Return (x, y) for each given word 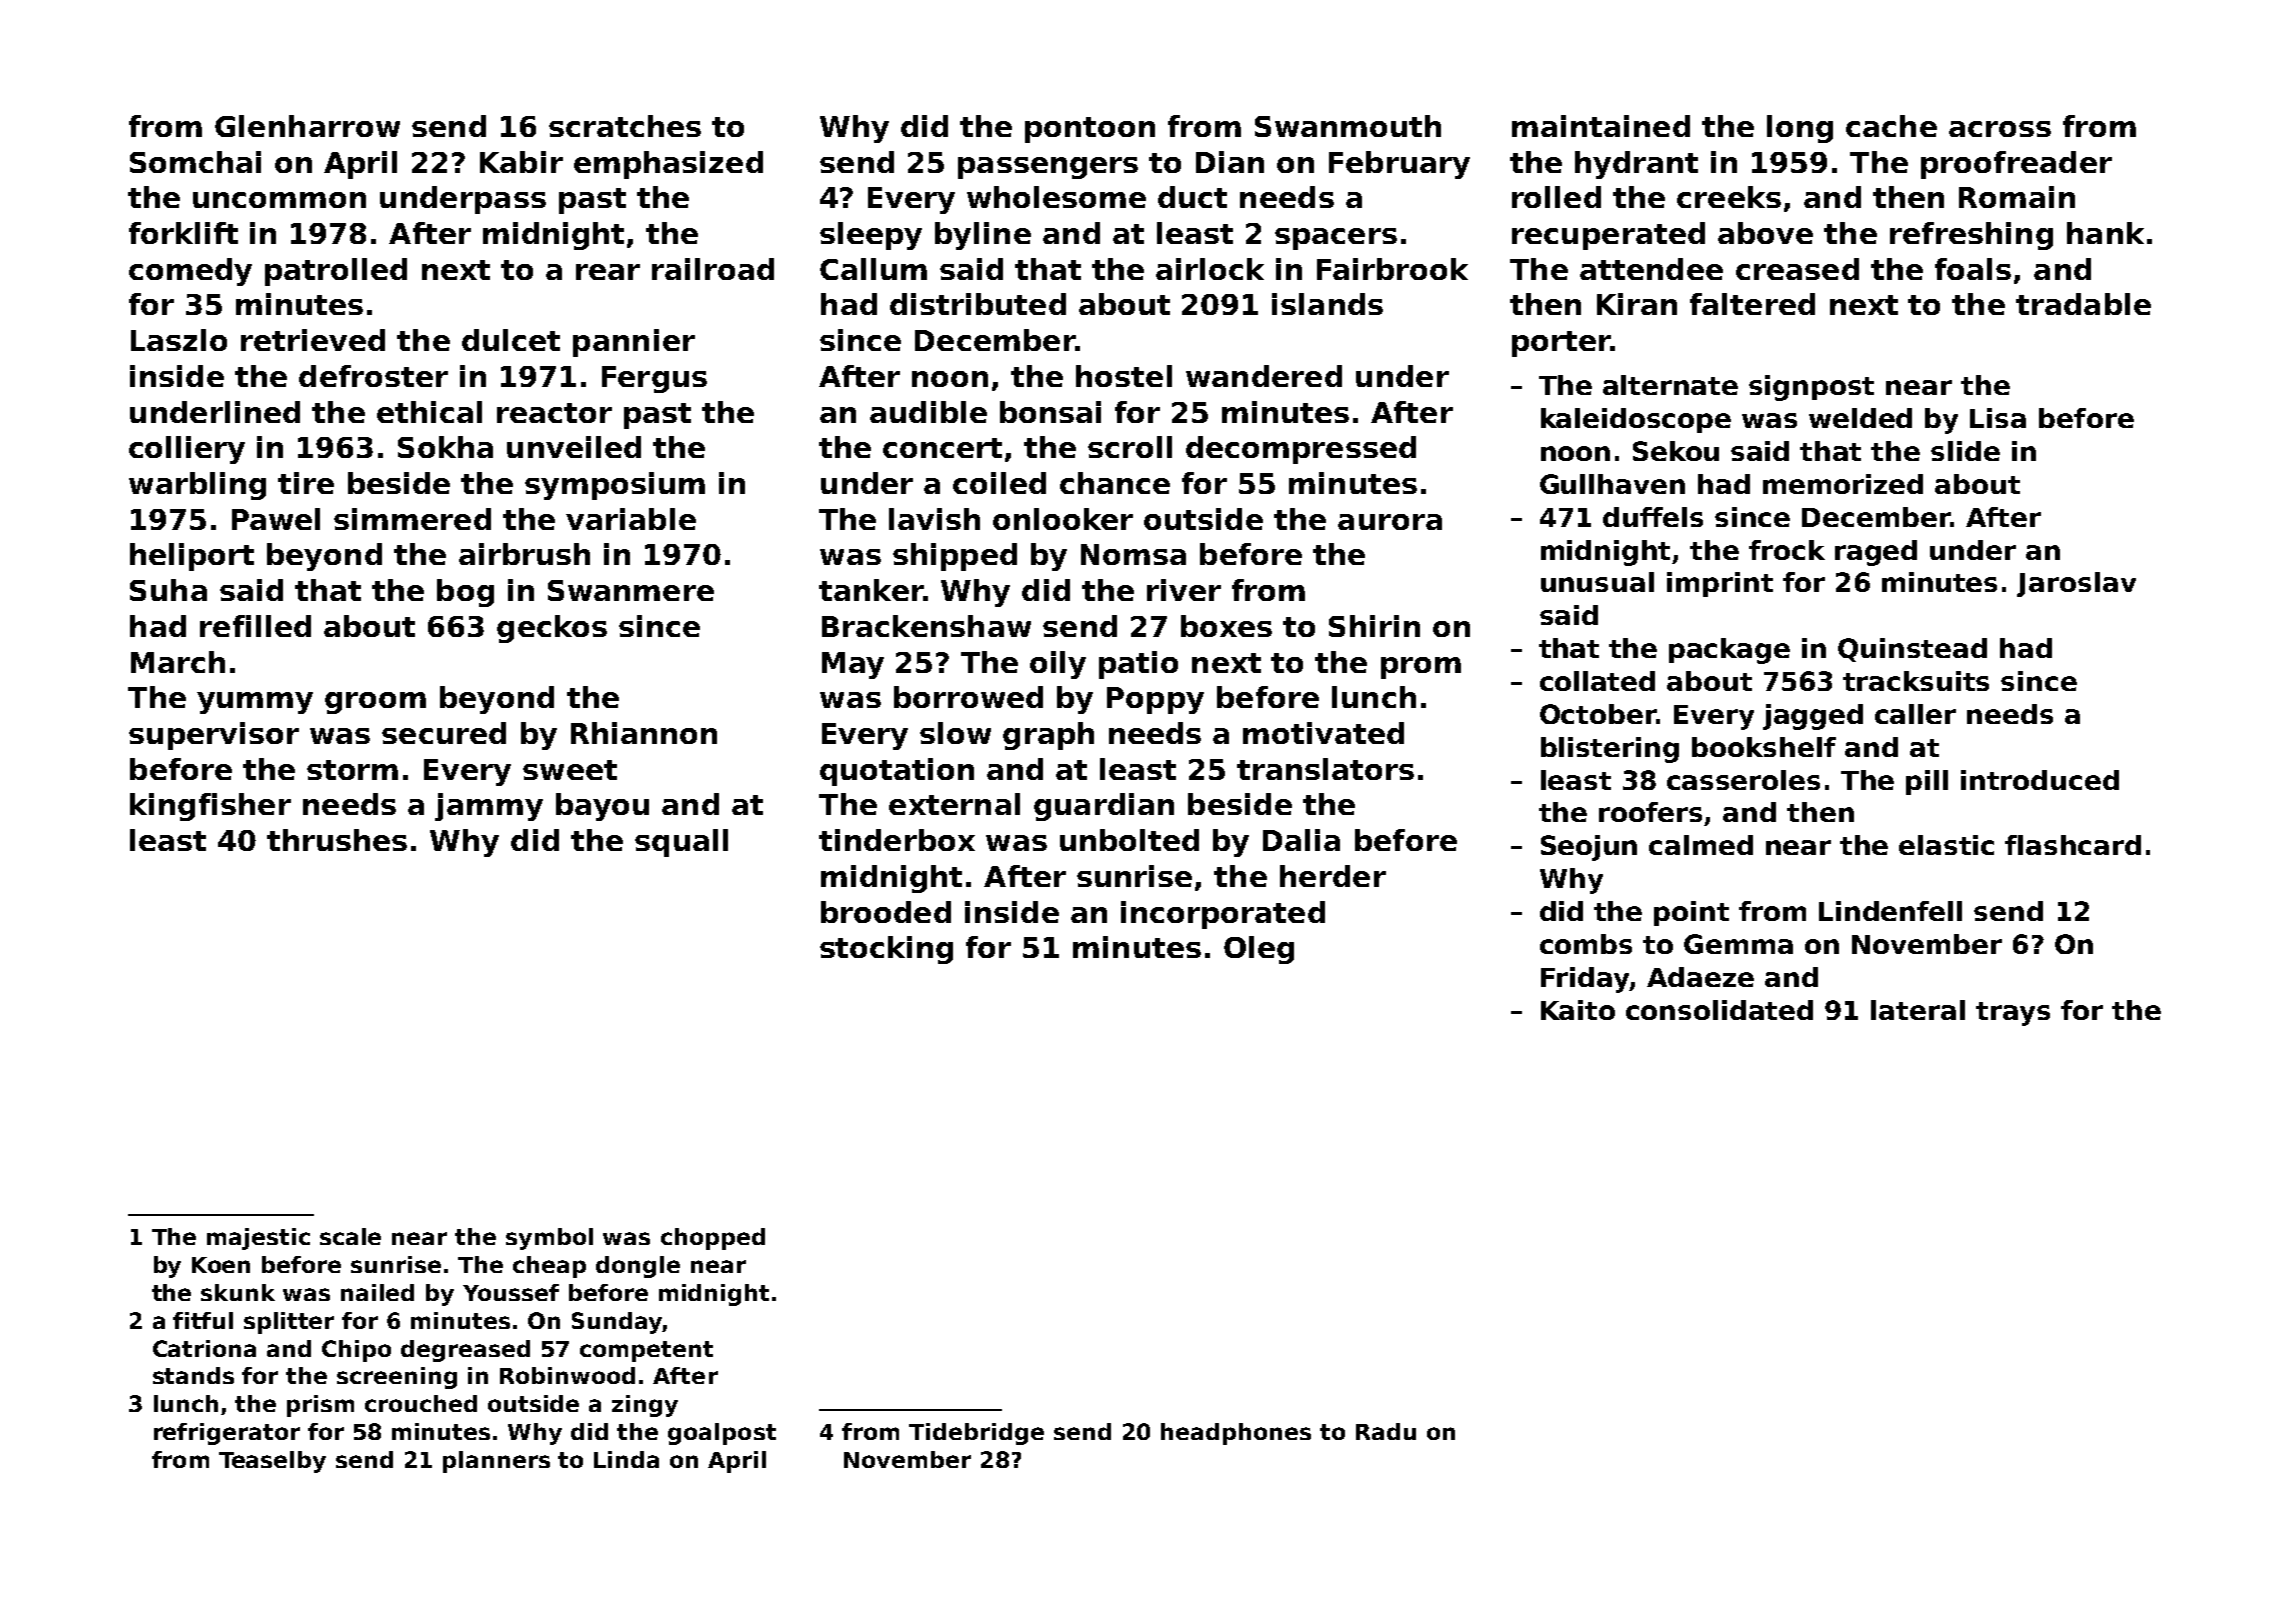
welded (1860, 418)
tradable (2083, 304)
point (1691, 913)
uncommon (279, 200)
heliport (192, 557)
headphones (1236, 1434)
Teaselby (272, 1462)
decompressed (1301, 450)
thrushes (337, 840)
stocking (886, 950)
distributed (978, 304)
